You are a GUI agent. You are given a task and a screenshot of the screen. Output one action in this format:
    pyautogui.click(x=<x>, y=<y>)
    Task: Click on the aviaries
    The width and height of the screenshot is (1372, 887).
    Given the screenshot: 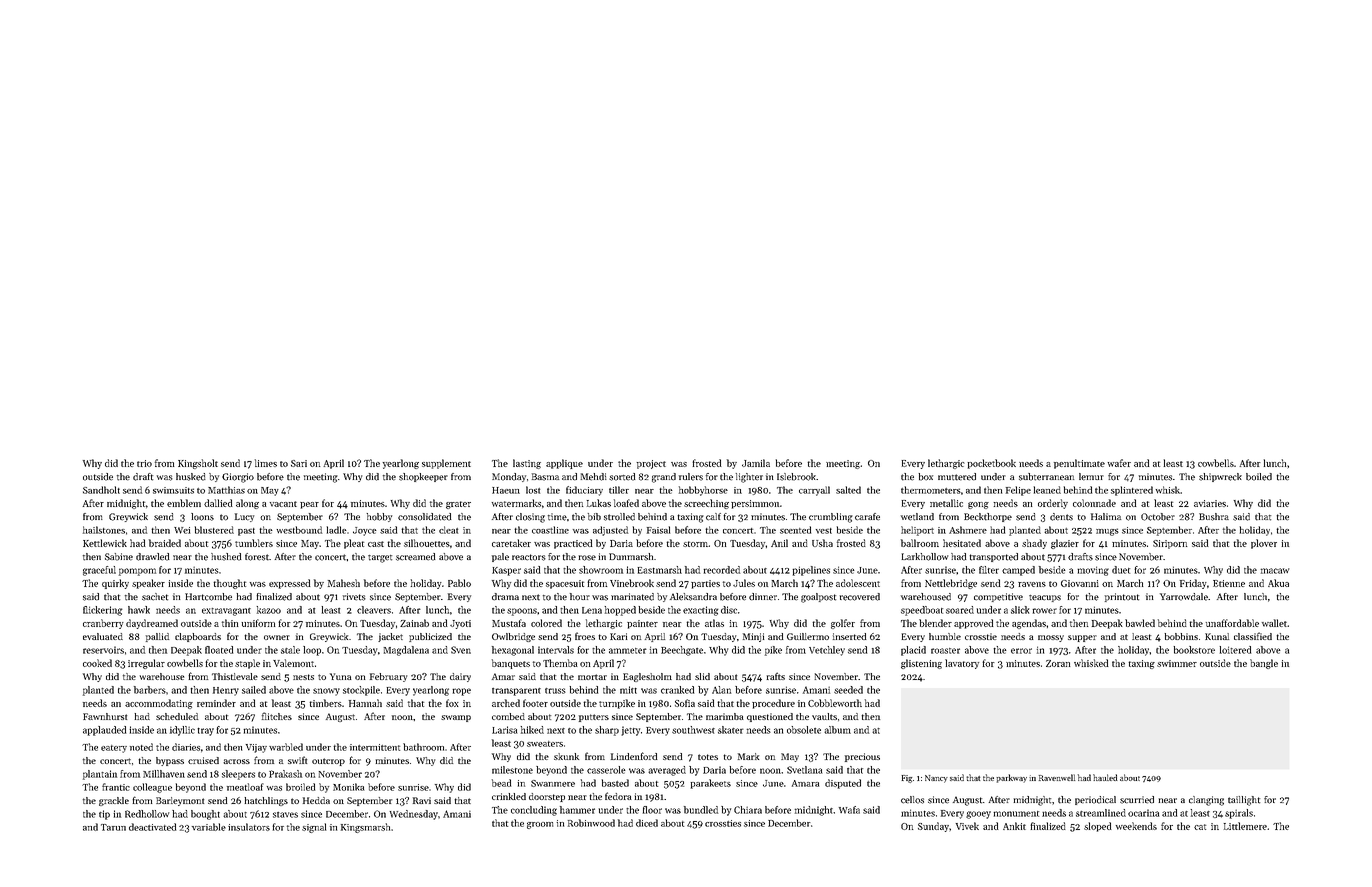 What is the action you would take?
    pyautogui.click(x=1210, y=503)
